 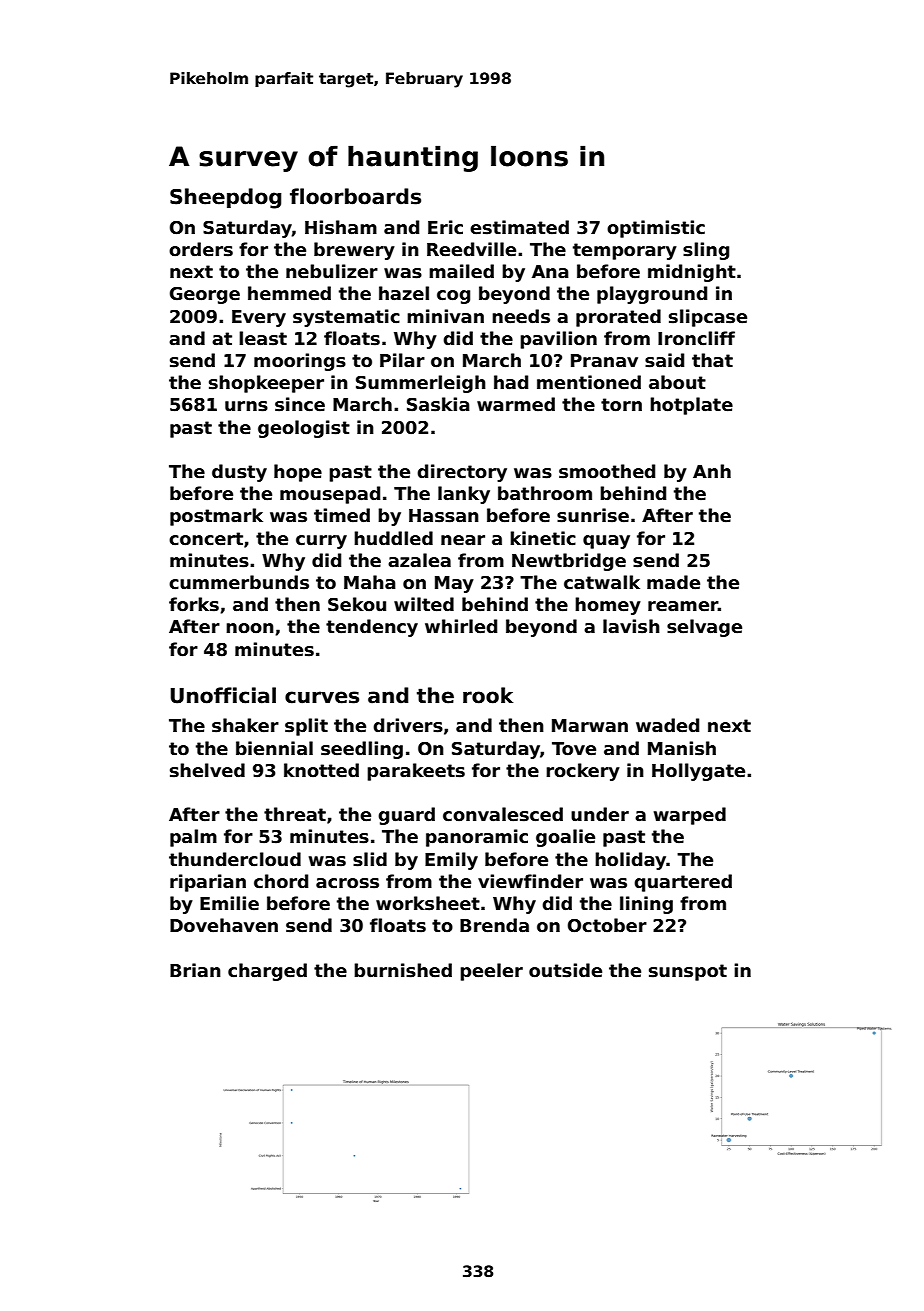 I want to click on Every, so click(x=259, y=318).
